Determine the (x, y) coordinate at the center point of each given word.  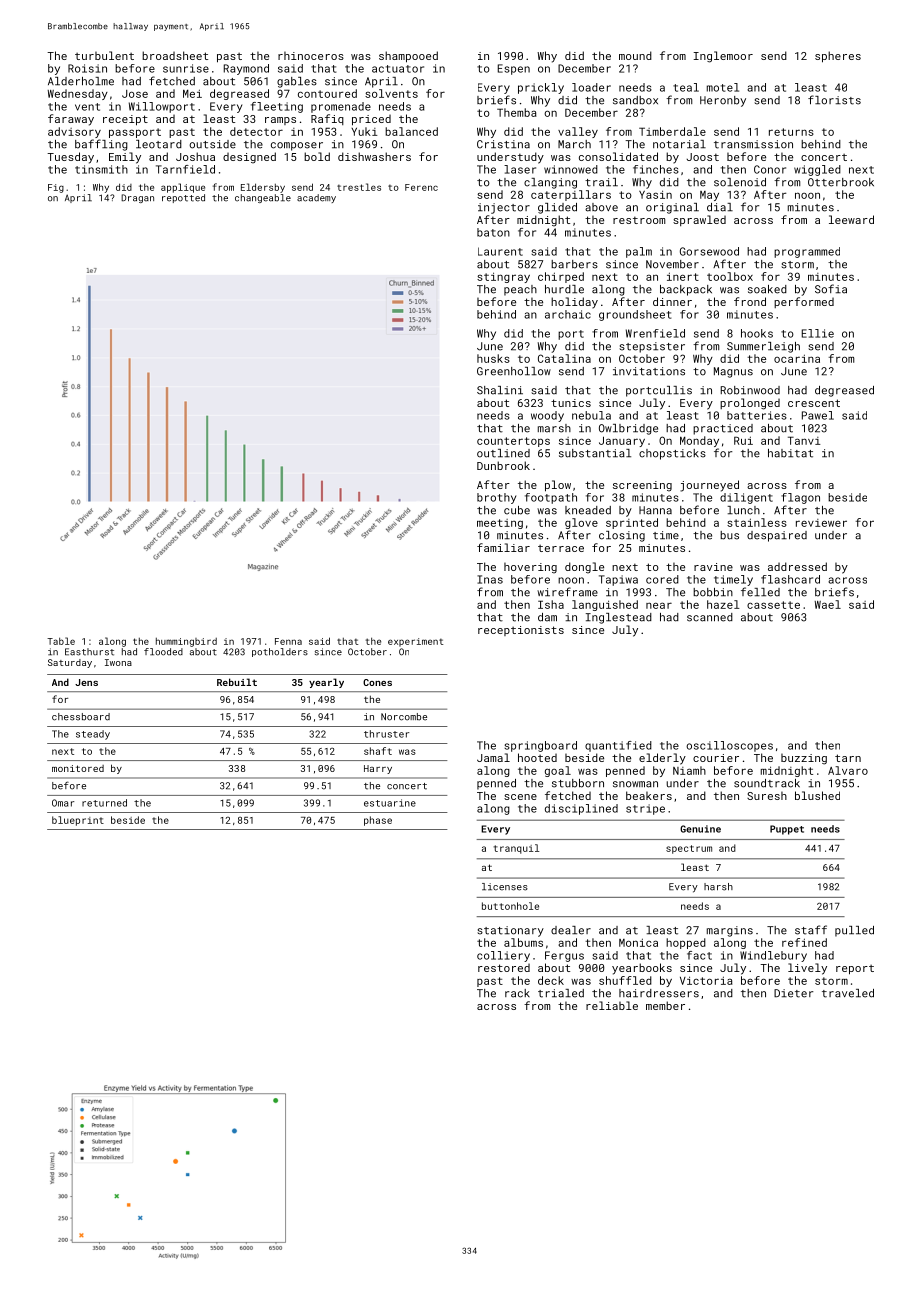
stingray (503, 277)
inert (683, 276)
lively (807, 969)
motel (723, 87)
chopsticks (672, 454)
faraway (71, 120)
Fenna (288, 641)
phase (378, 821)
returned (104, 803)
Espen (514, 69)
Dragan (137, 198)
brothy (496, 498)
